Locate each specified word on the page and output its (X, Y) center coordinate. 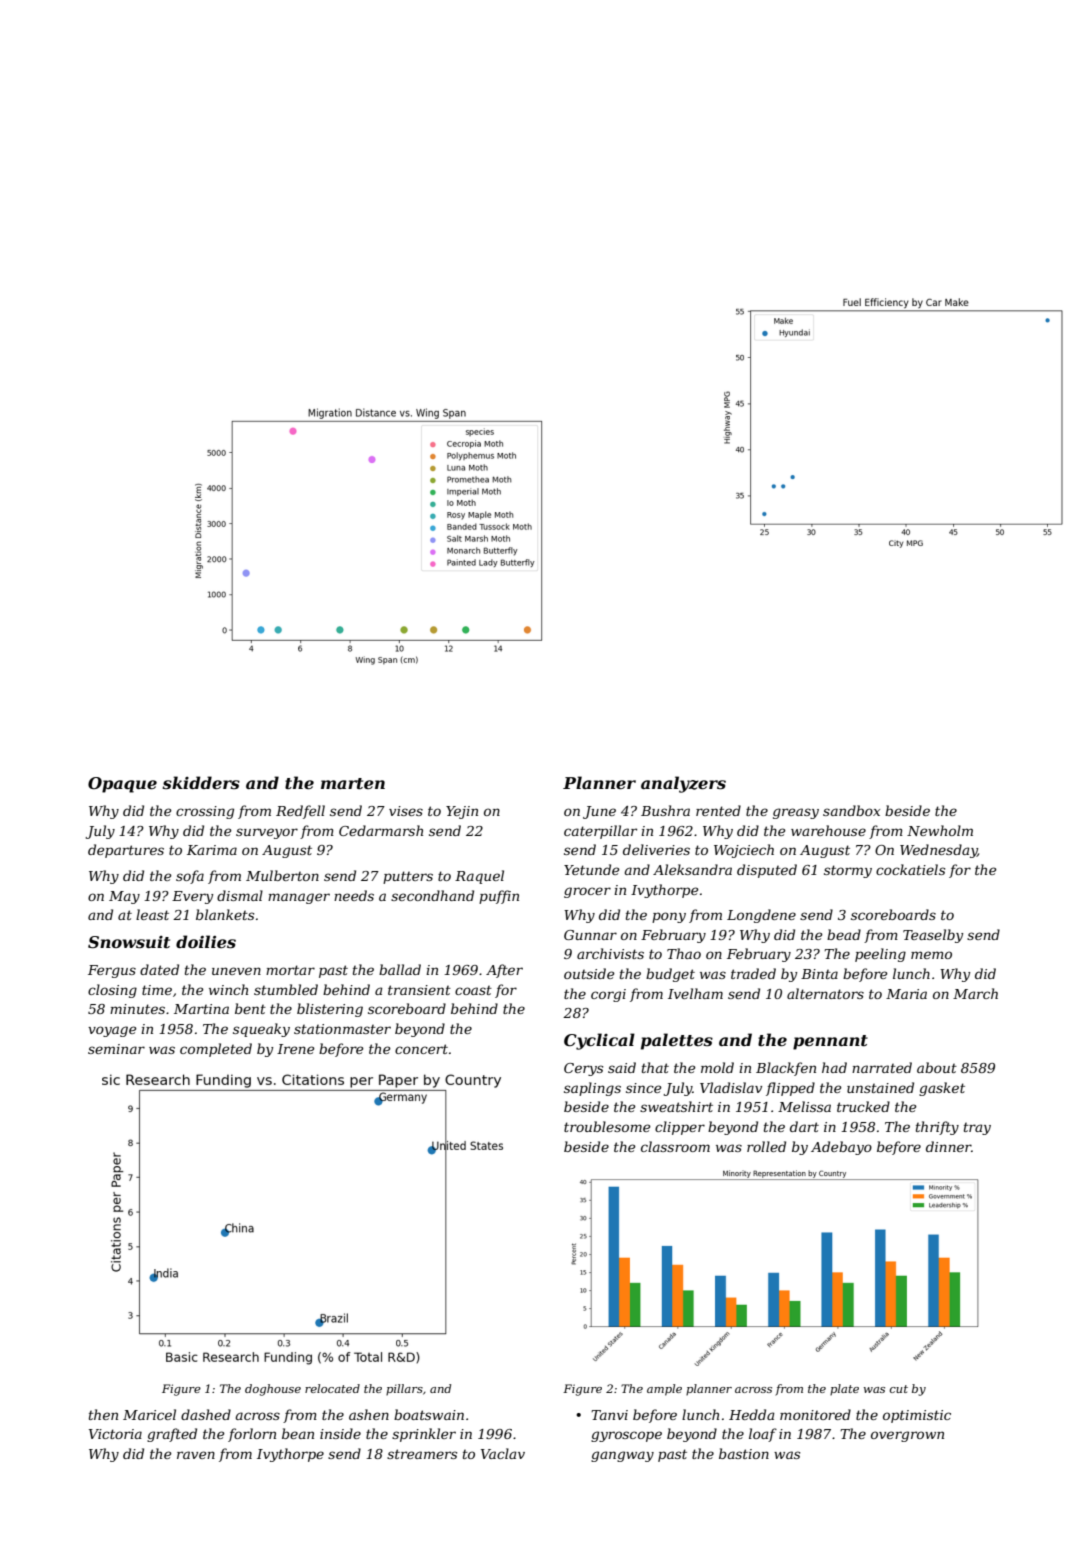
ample (664, 1390)
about (937, 1067)
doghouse (273, 1390)
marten (353, 783)
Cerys (583, 1069)
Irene (296, 1049)
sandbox (851, 810)
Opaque (122, 785)
